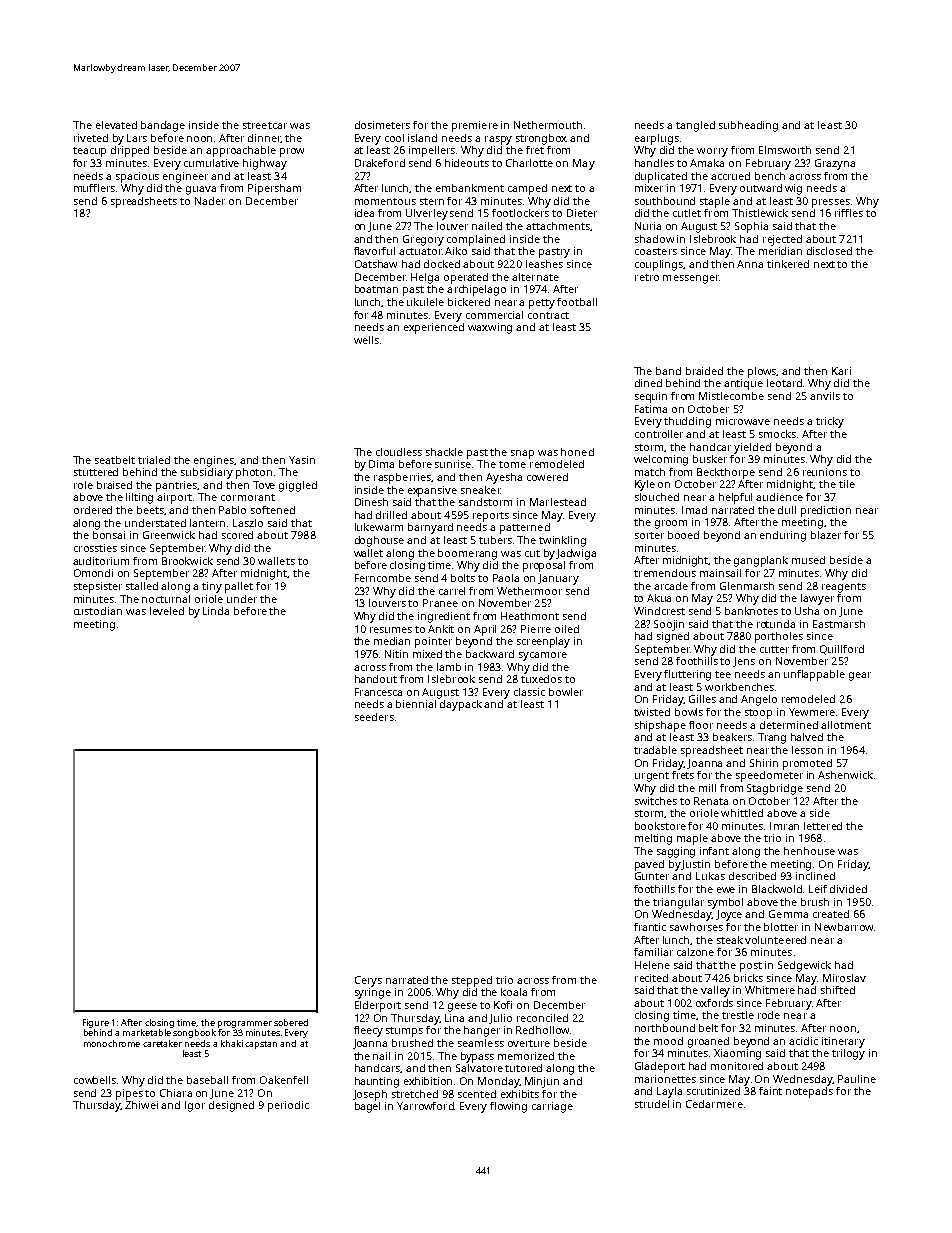 This screenshot has height=1233, width=952. I want to click on Kofi, so click(503, 1005).
